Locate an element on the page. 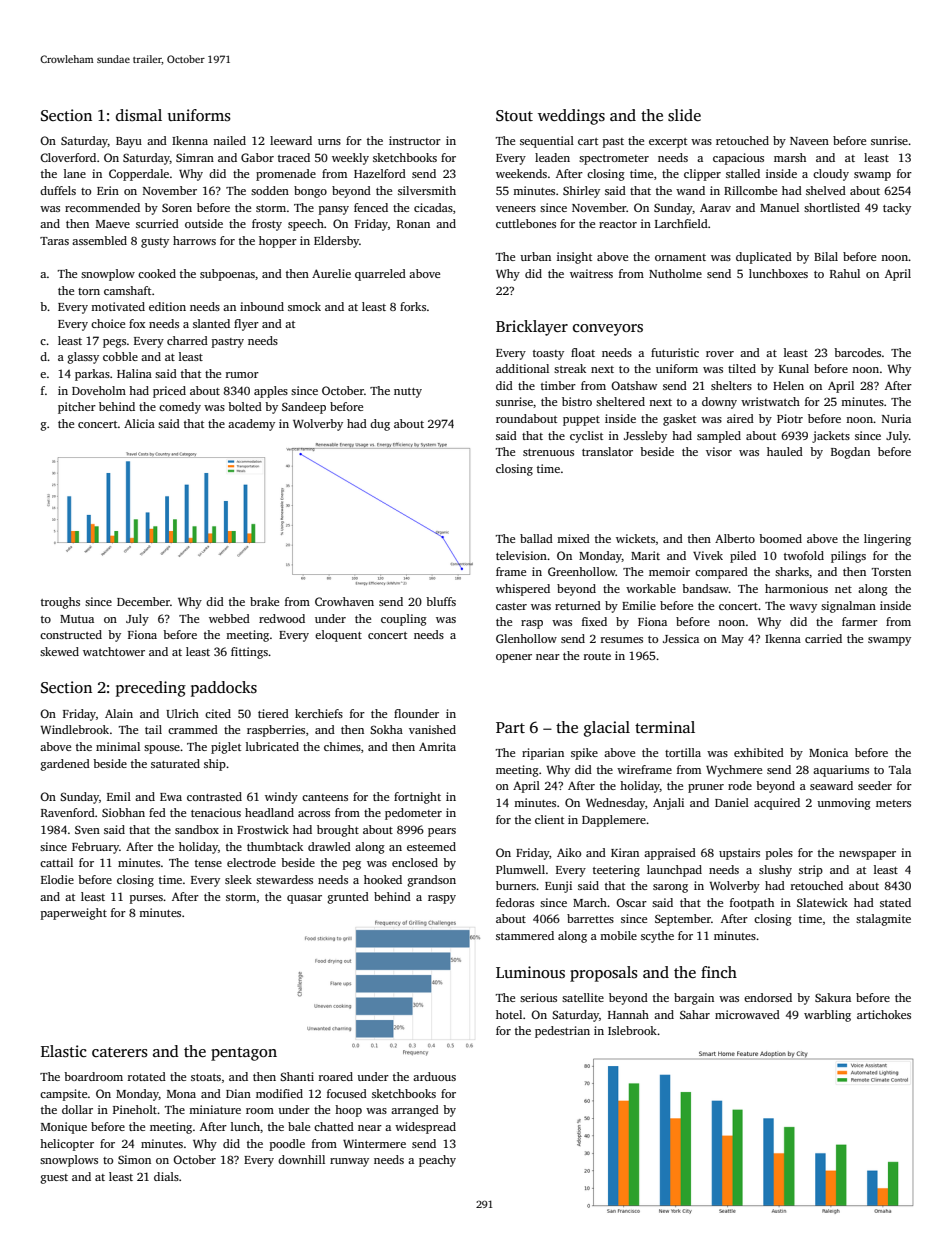  excerpt is located at coordinates (668, 143).
